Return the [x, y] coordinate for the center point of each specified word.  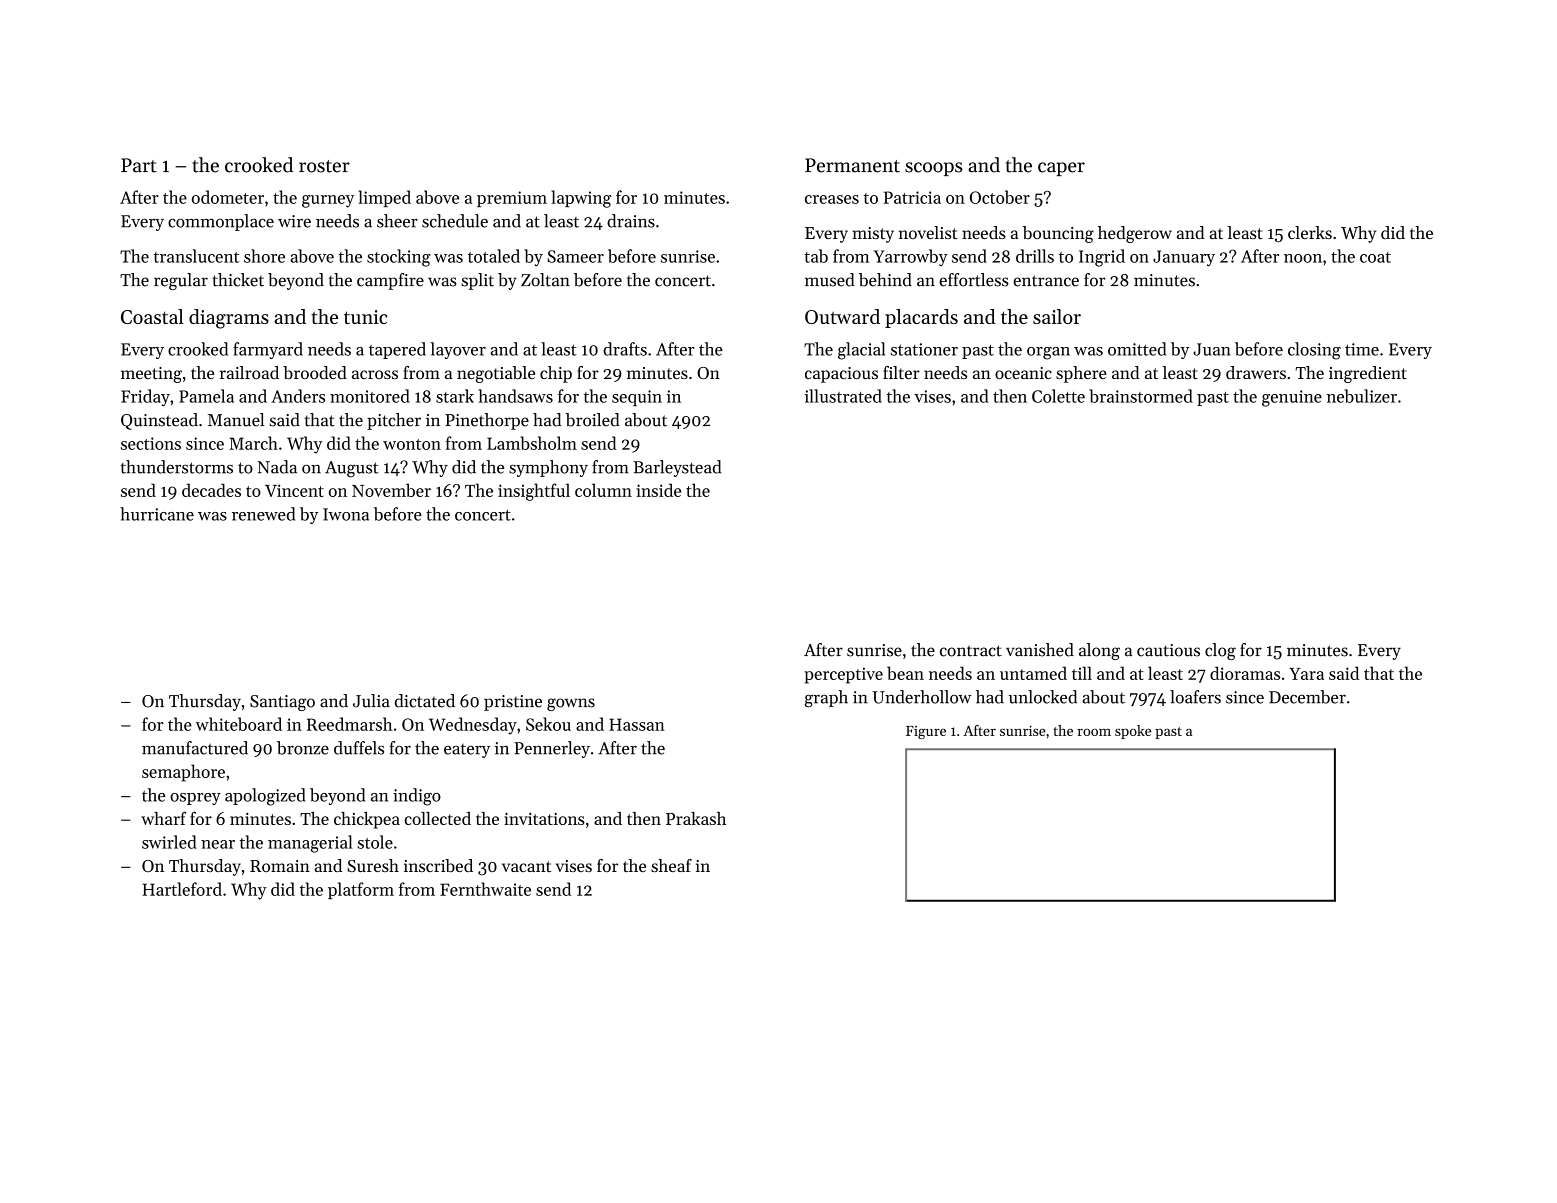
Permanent [852, 165]
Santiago [282, 703]
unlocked [1043, 697]
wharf [163, 818]
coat [1375, 257]
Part [139, 165]
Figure [926, 732]
